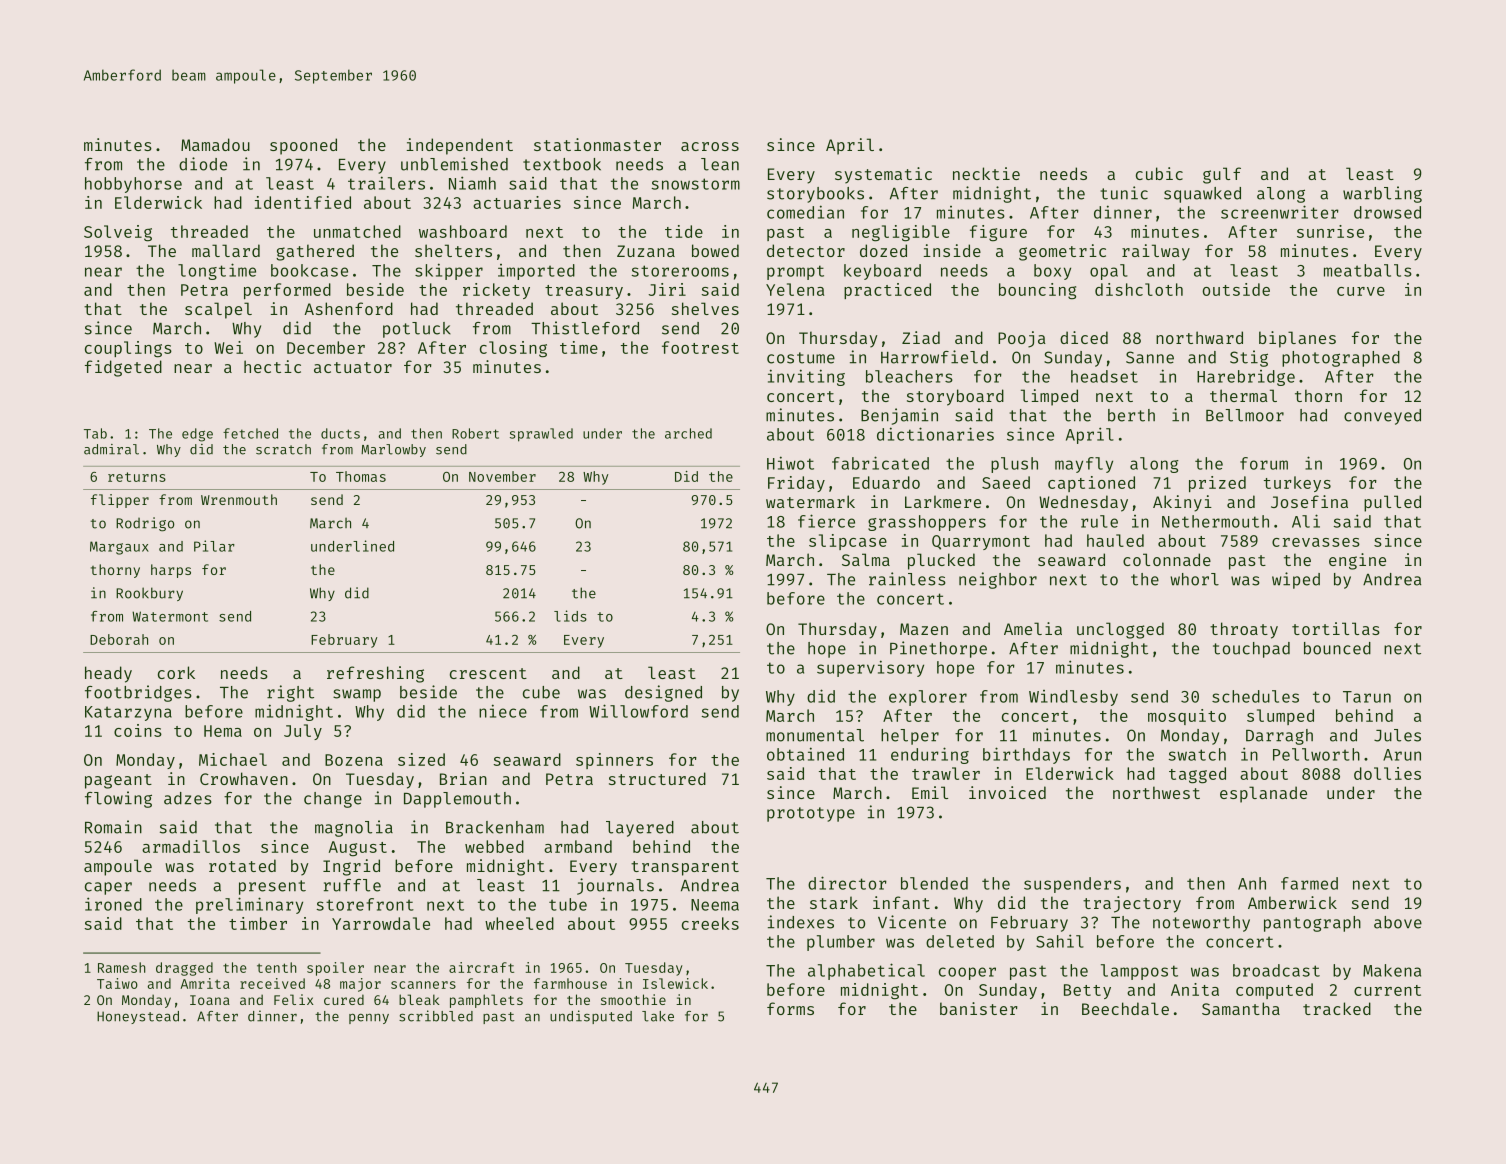 This page has height=1164, width=1506. What do you see at coordinates (880, 463) in the page?
I see `fabricated` at bounding box center [880, 463].
